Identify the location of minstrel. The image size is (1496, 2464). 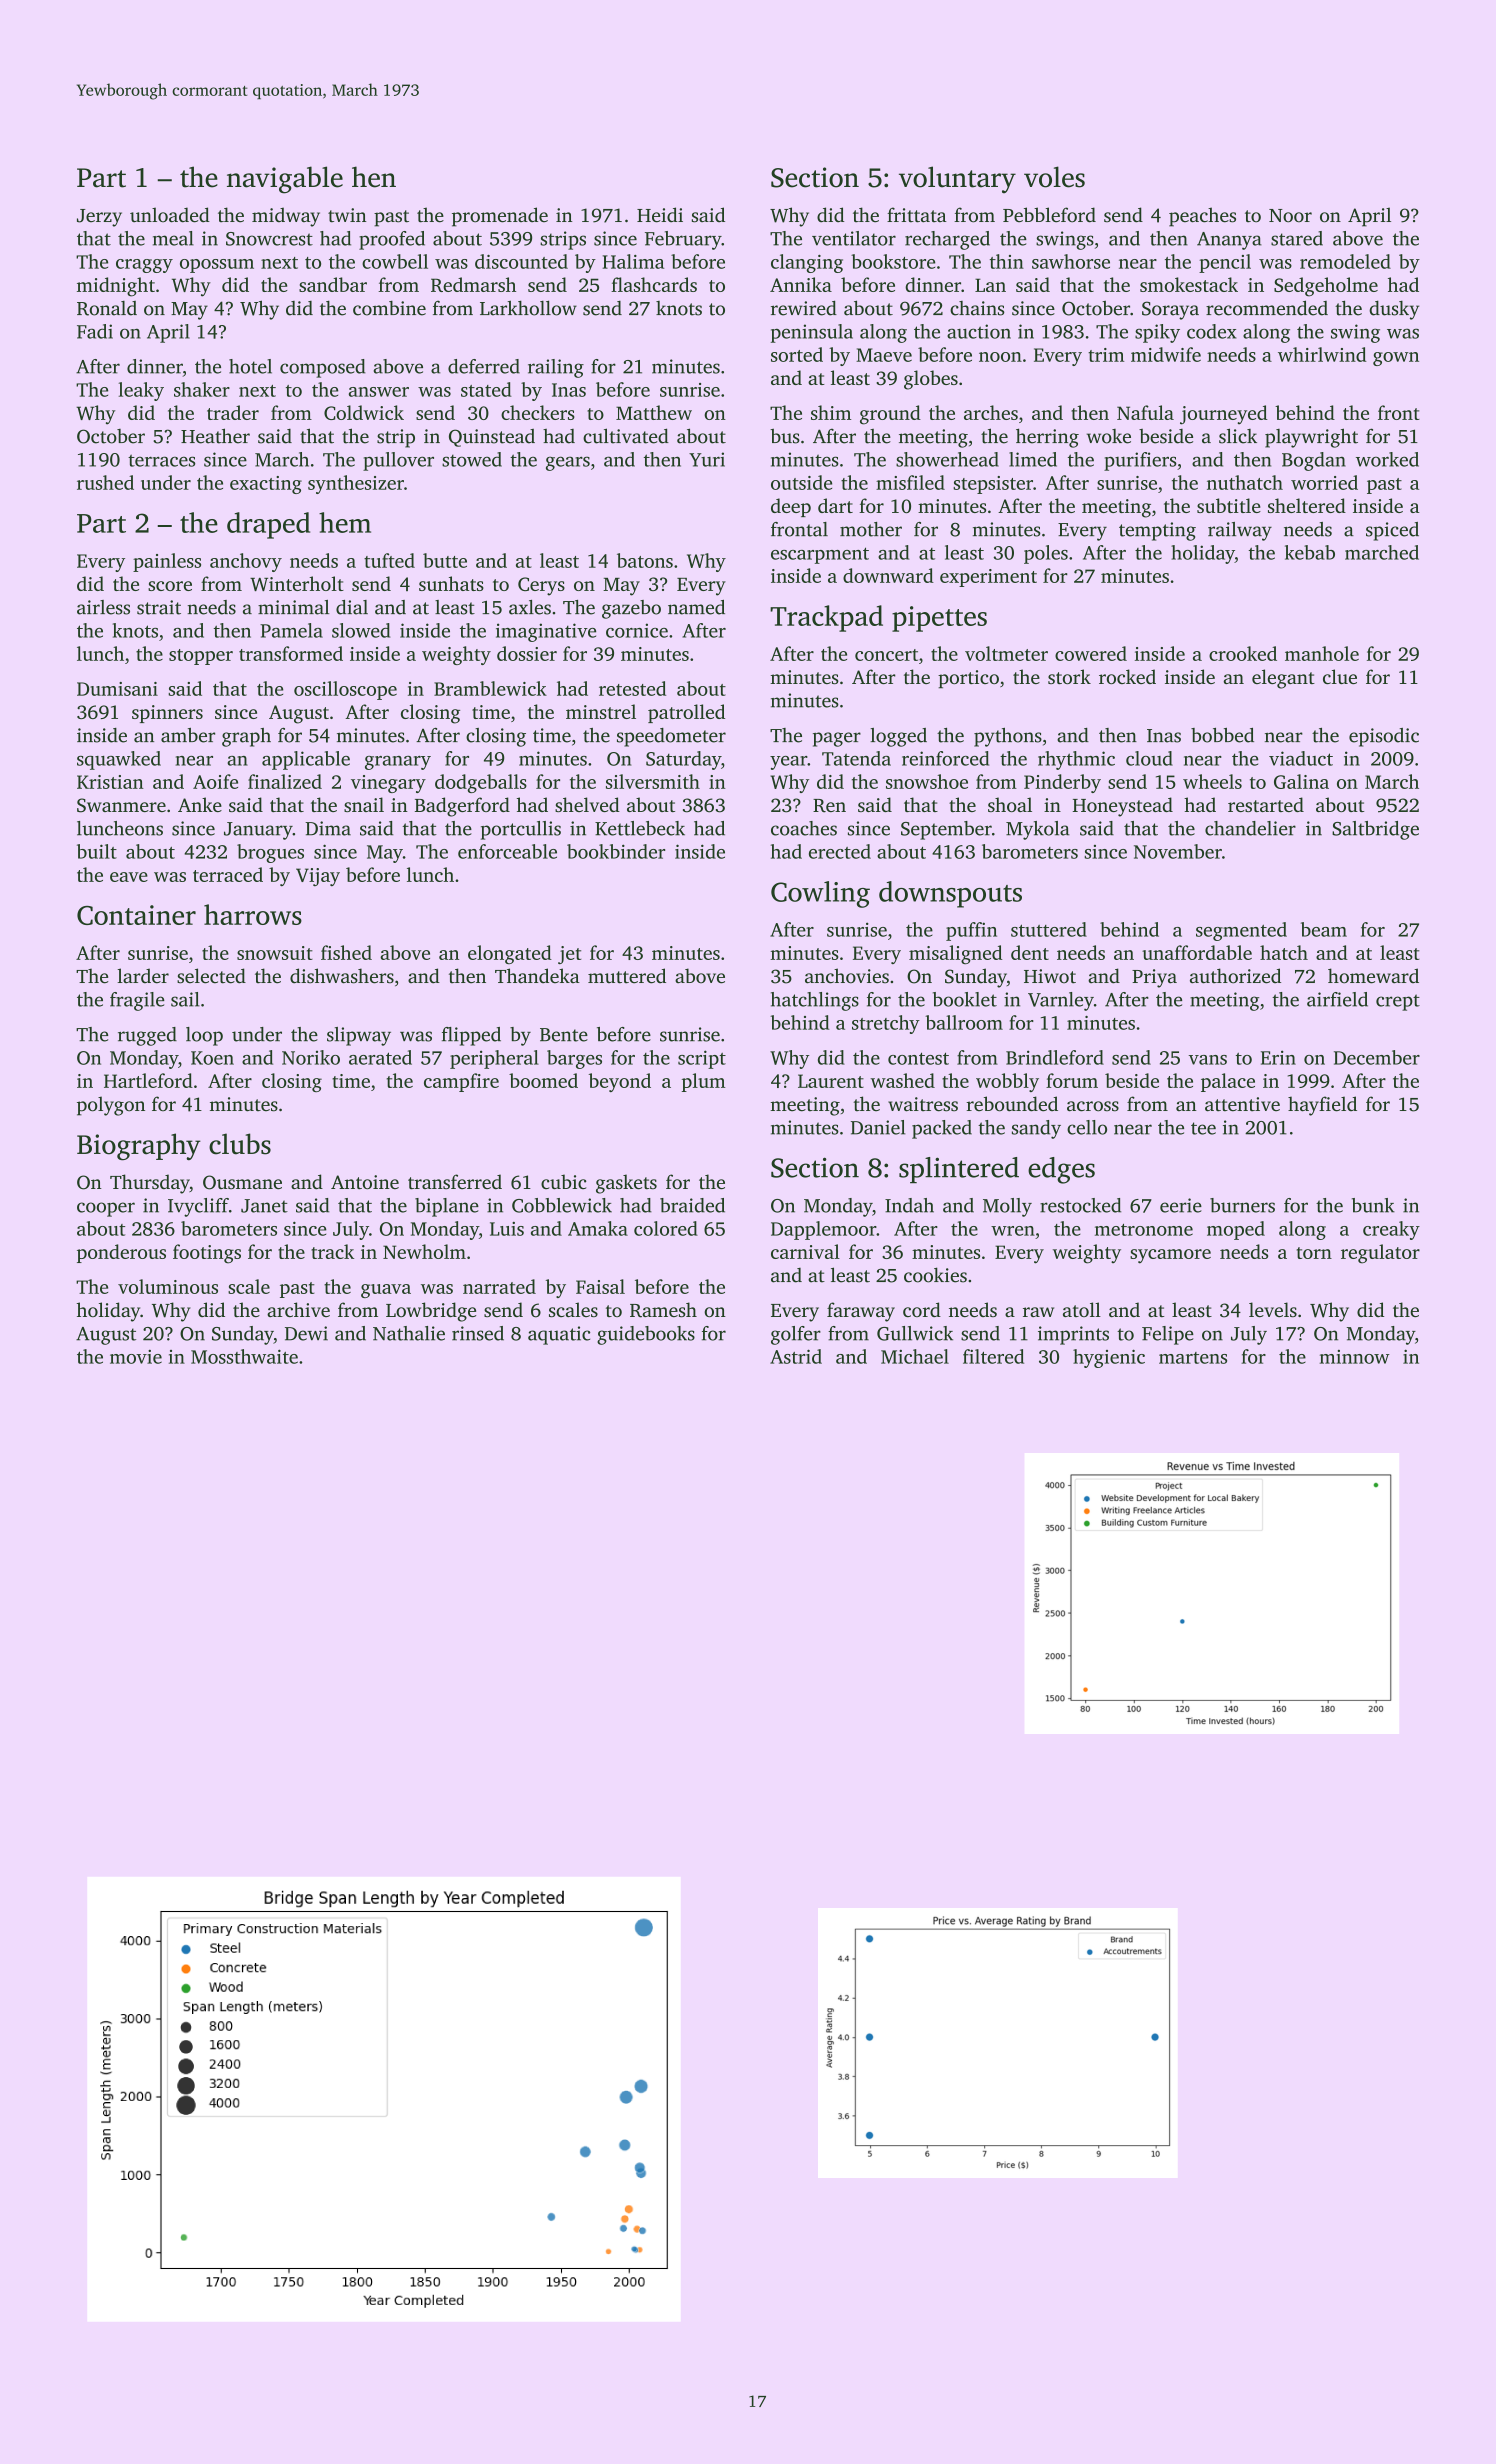
(601, 711).
